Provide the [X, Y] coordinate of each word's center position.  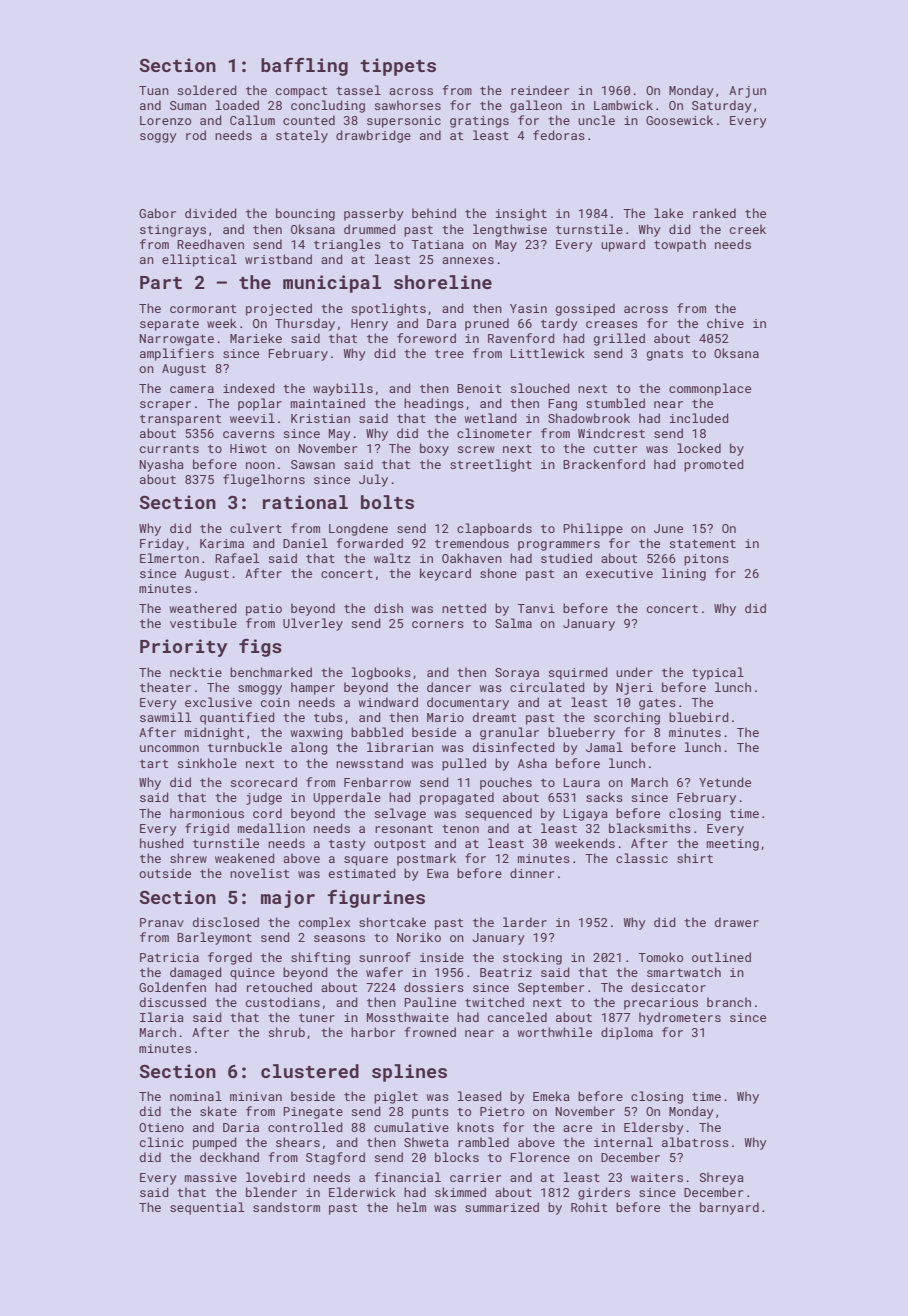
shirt [695, 858]
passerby [374, 214]
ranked [714, 213]
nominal [196, 1096]
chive [725, 323]
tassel [358, 90]
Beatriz [506, 972]
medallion [271, 828]
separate [169, 325]
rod [196, 135]
